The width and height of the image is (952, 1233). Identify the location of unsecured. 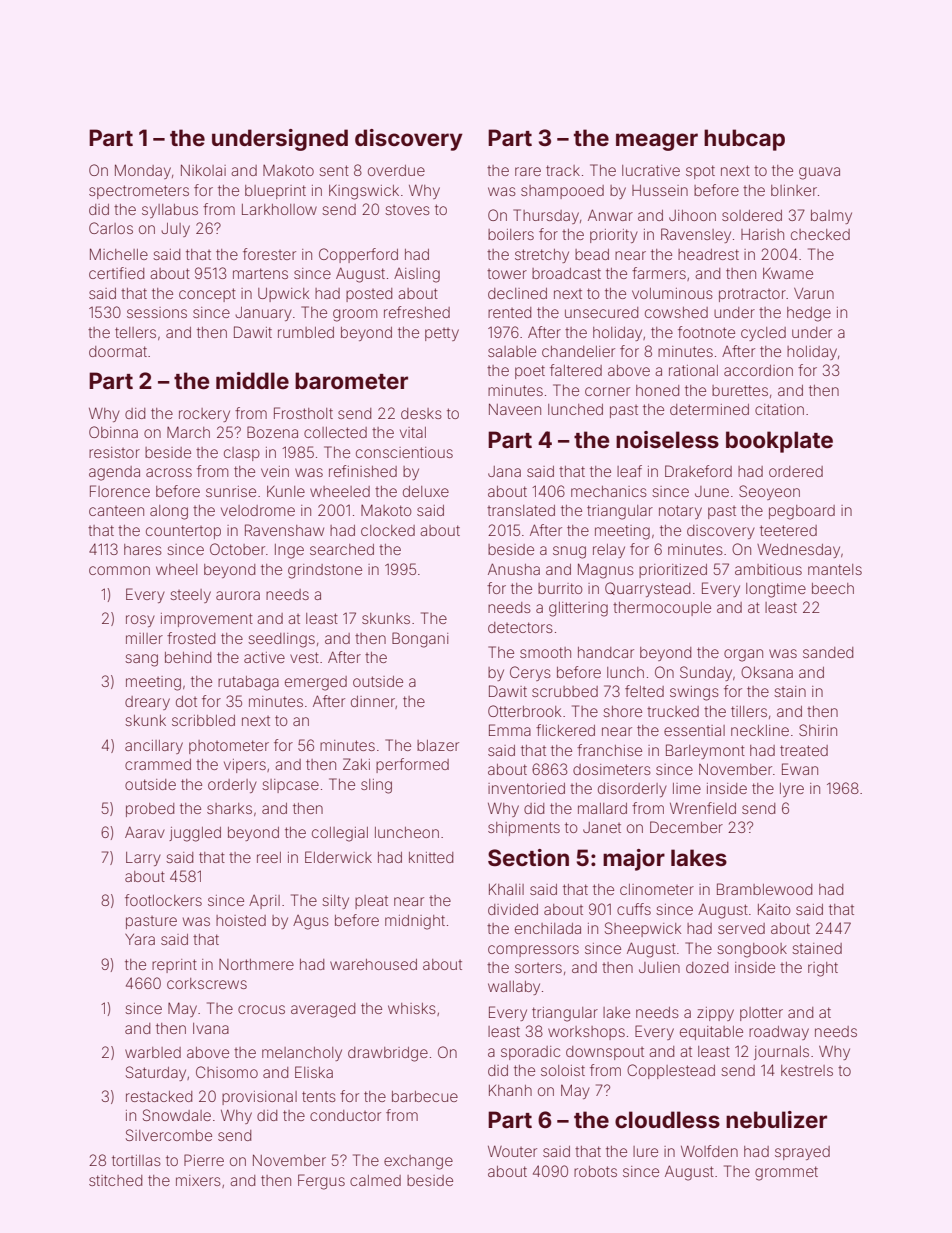
(601, 312).
